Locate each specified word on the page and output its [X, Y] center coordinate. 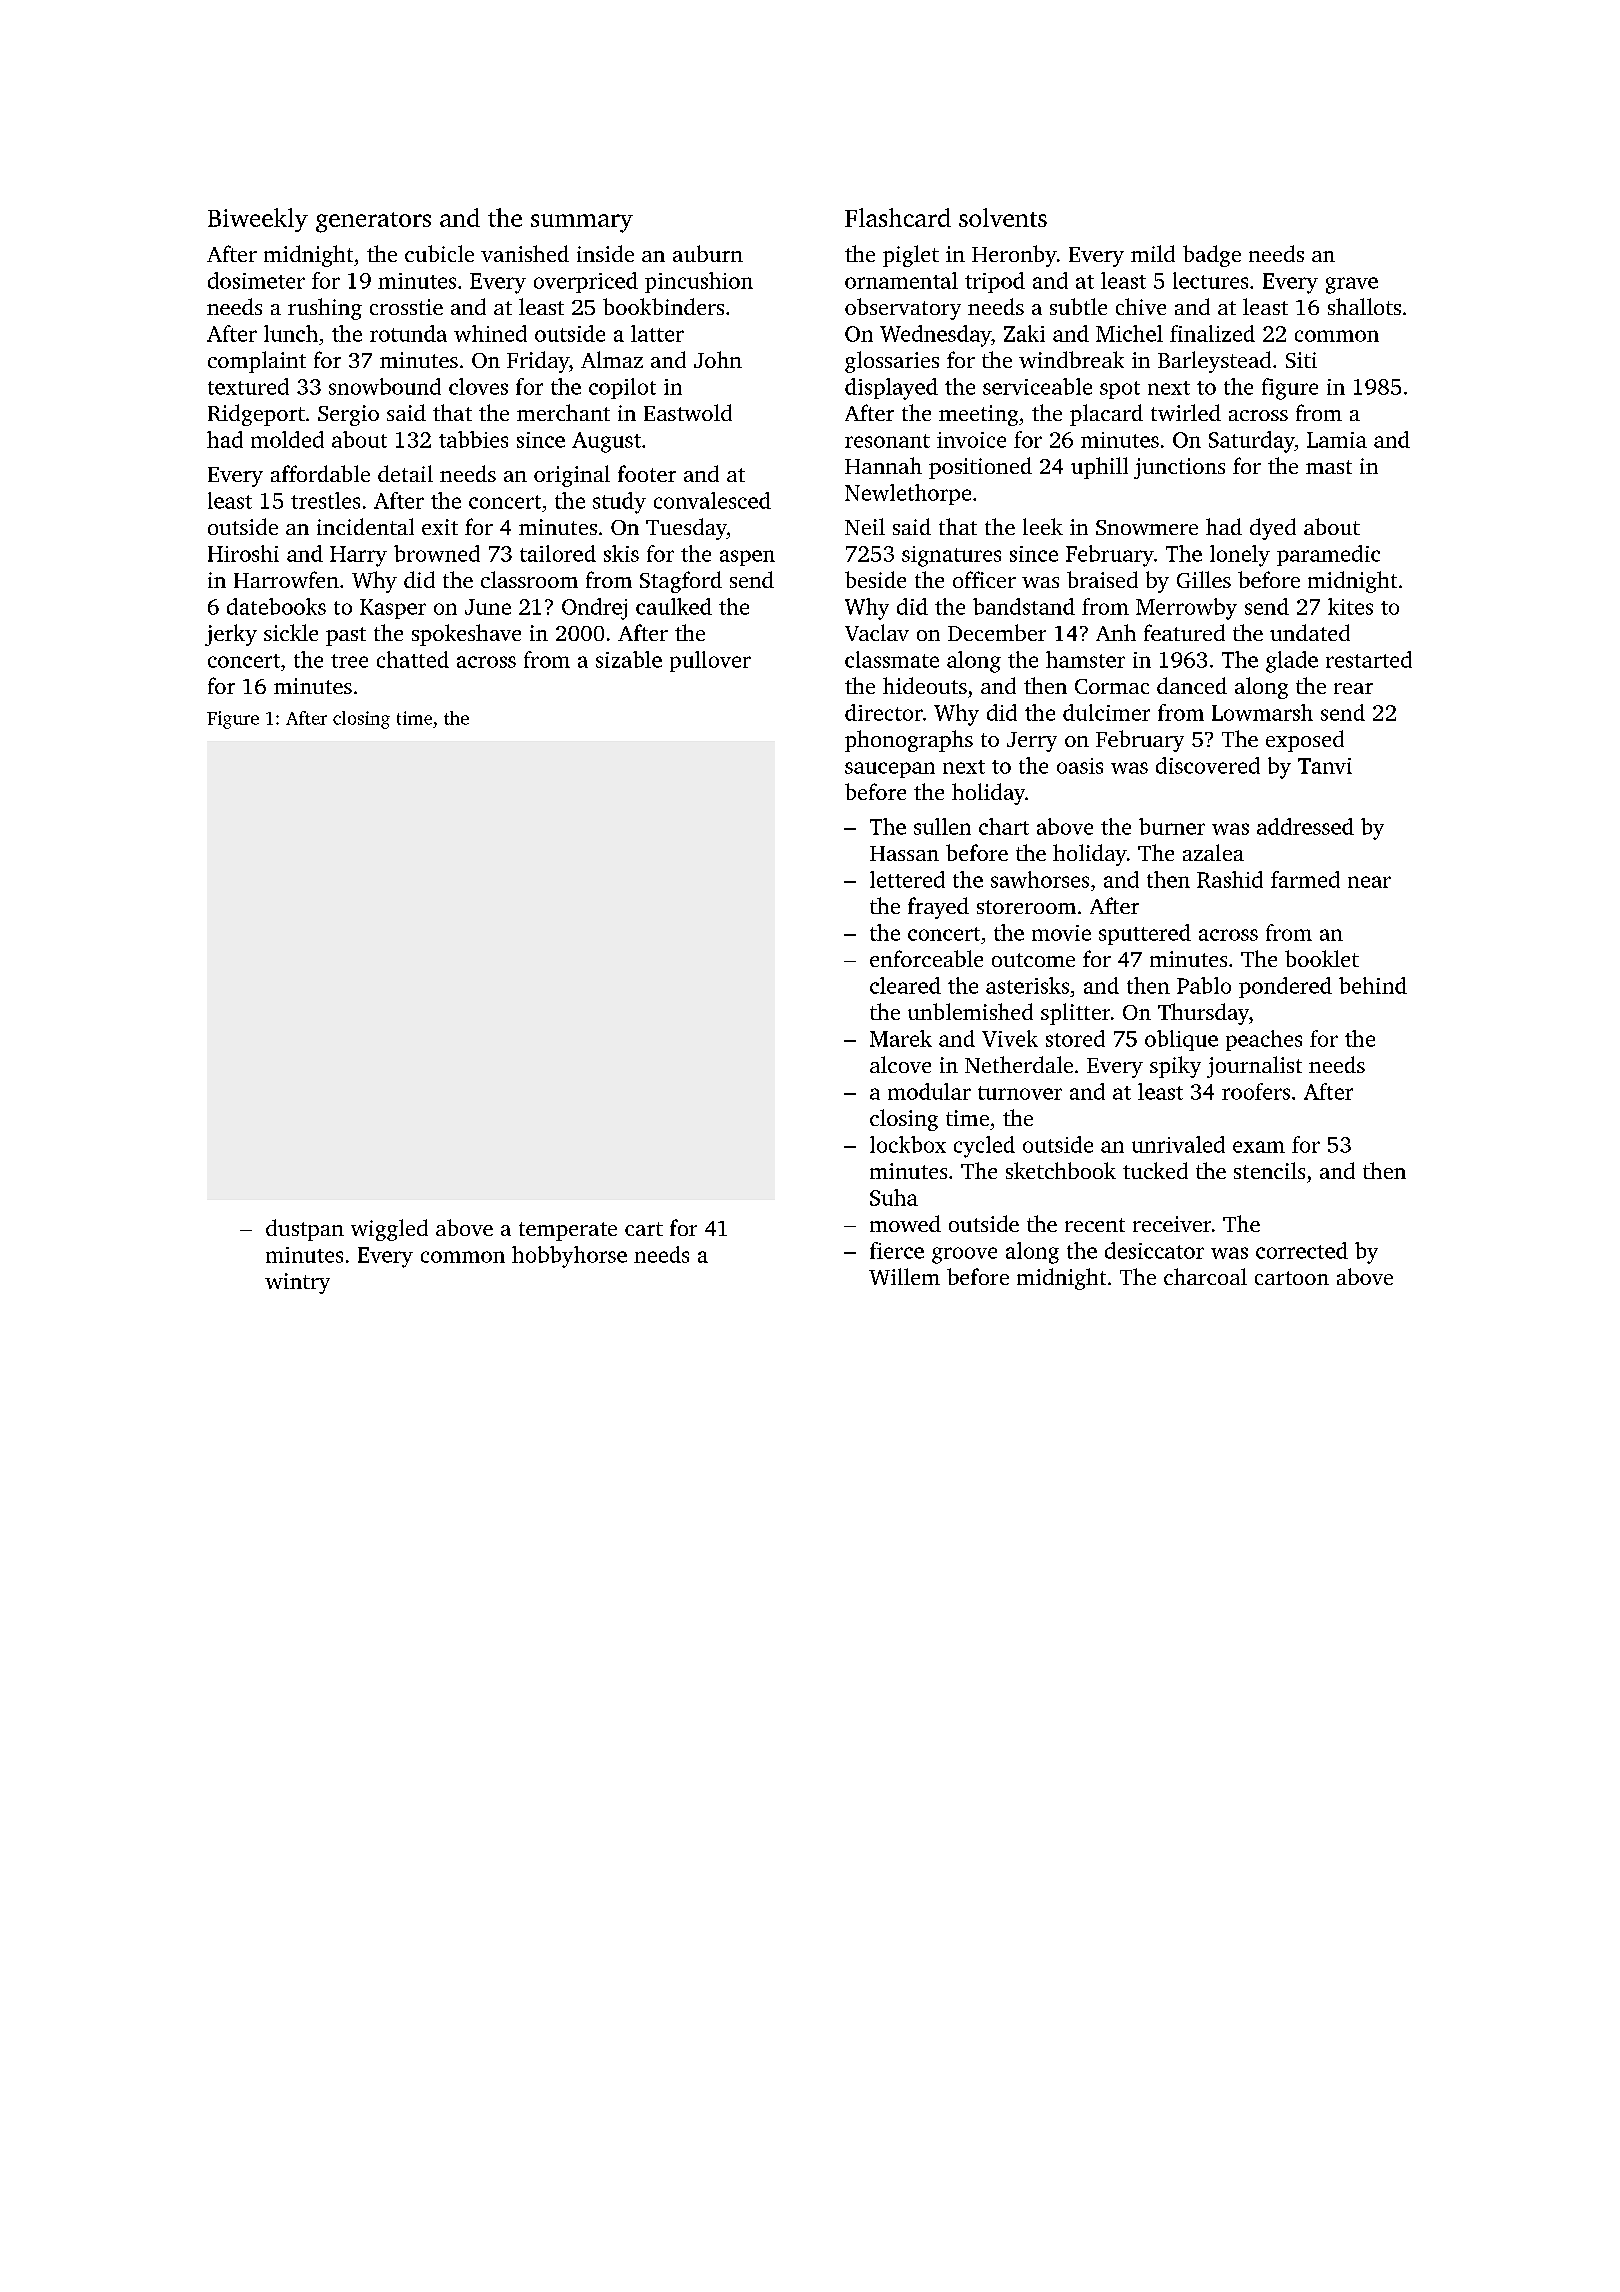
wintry [297, 1283]
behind [1373, 985]
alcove [900, 1064]
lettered [907, 879]
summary [582, 223]
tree [349, 661]
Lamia [1337, 440]
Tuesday [686, 529]
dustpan [305, 1230]
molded [287, 439]
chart [1004, 826]
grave [1352, 285]
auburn [708, 253]
